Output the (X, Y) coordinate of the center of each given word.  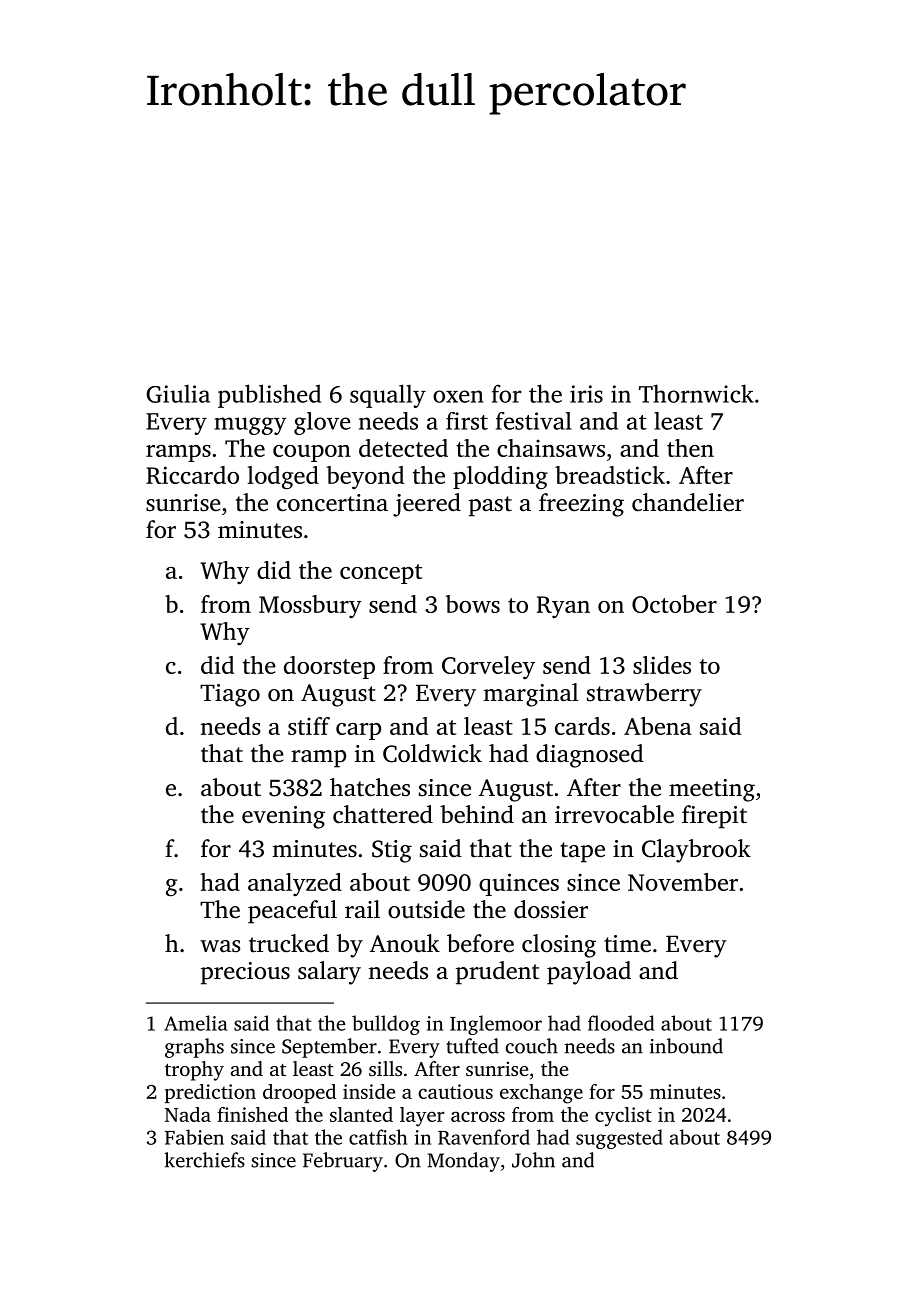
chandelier (688, 502)
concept (381, 574)
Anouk (405, 943)
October (674, 604)
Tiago (230, 695)
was (220, 946)
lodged (283, 478)
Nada (188, 1114)
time (627, 944)
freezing (581, 505)
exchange (541, 1094)
